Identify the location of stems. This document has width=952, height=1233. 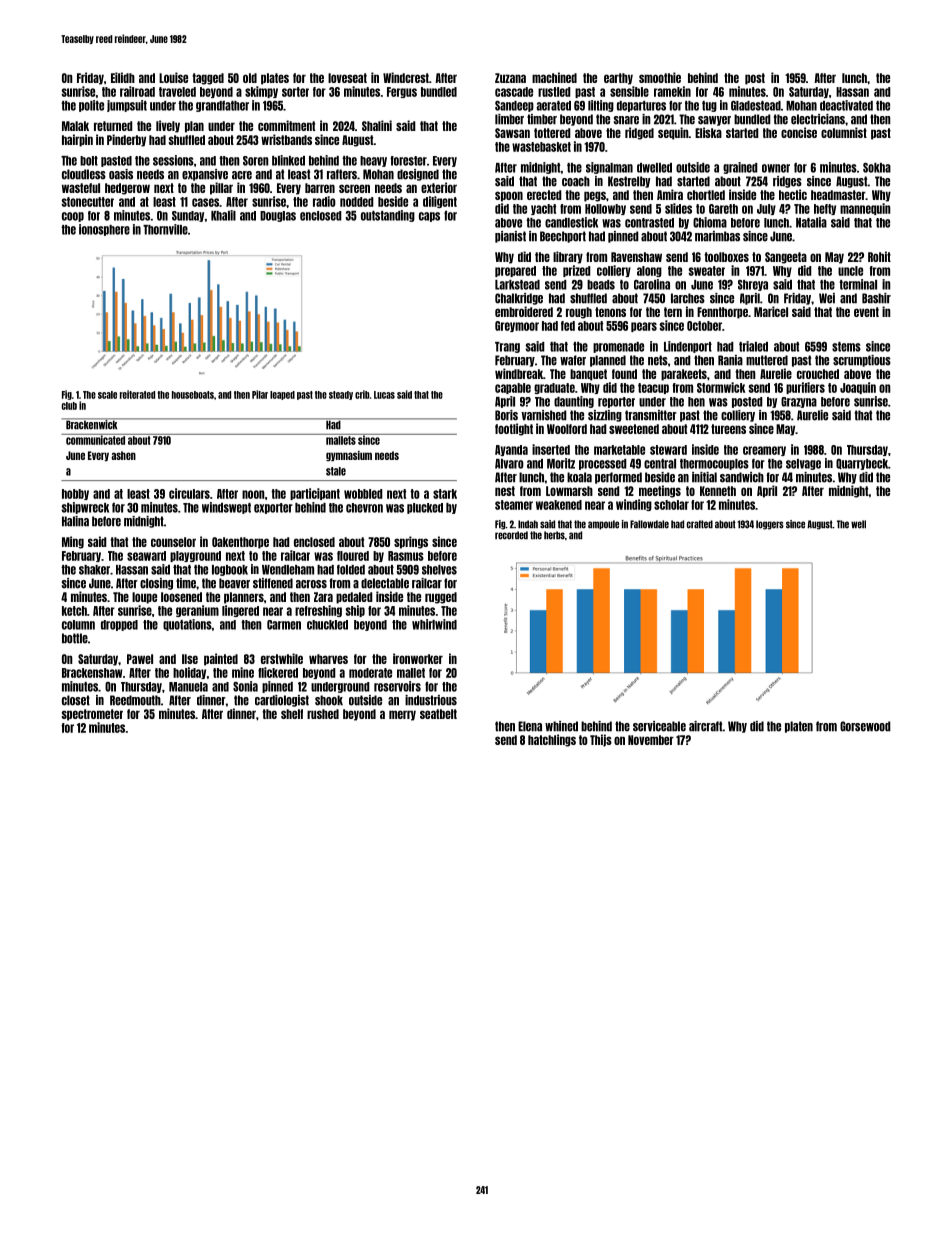
(846, 347).
